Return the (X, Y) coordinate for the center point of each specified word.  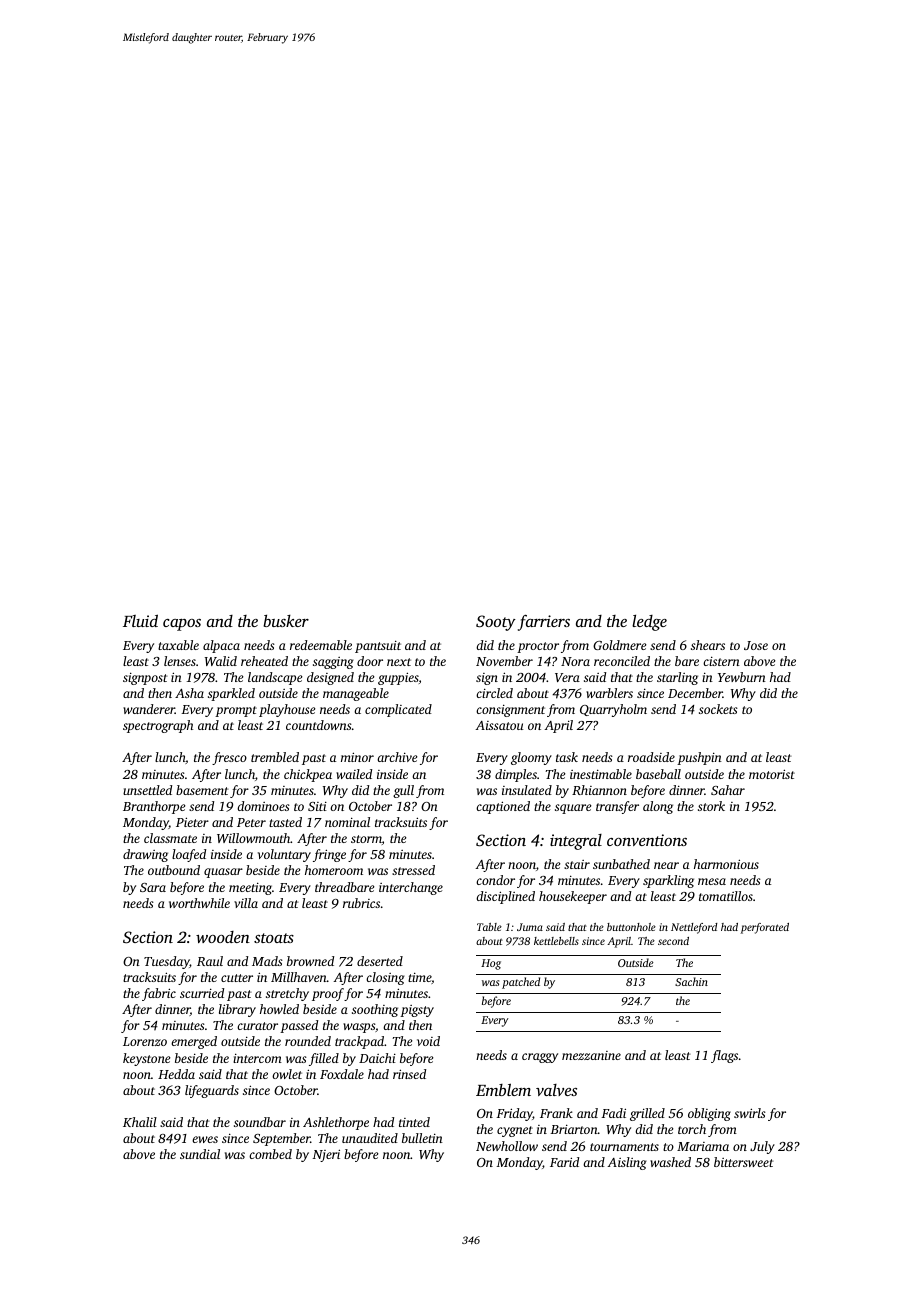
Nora (575, 661)
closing (385, 978)
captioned (503, 807)
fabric (159, 994)
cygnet (515, 1131)
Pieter (192, 822)
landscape (275, 678)
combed (270, 1154)
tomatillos (726, 896)
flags (724, 1056)
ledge (649, 623)
